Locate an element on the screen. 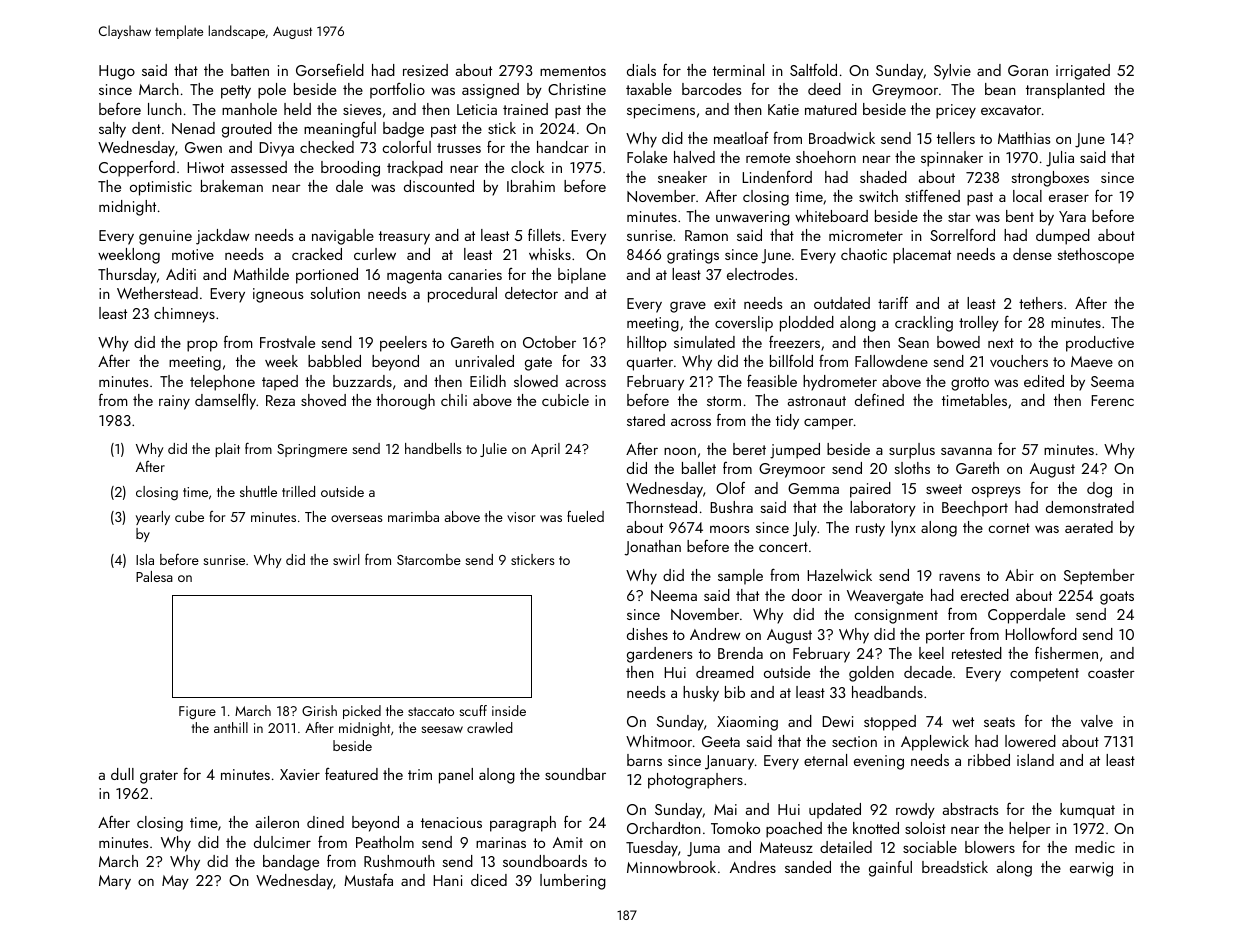 The width and height of the screenshot is (1233, 952). chimneys is located at coordinates (184, 315).
